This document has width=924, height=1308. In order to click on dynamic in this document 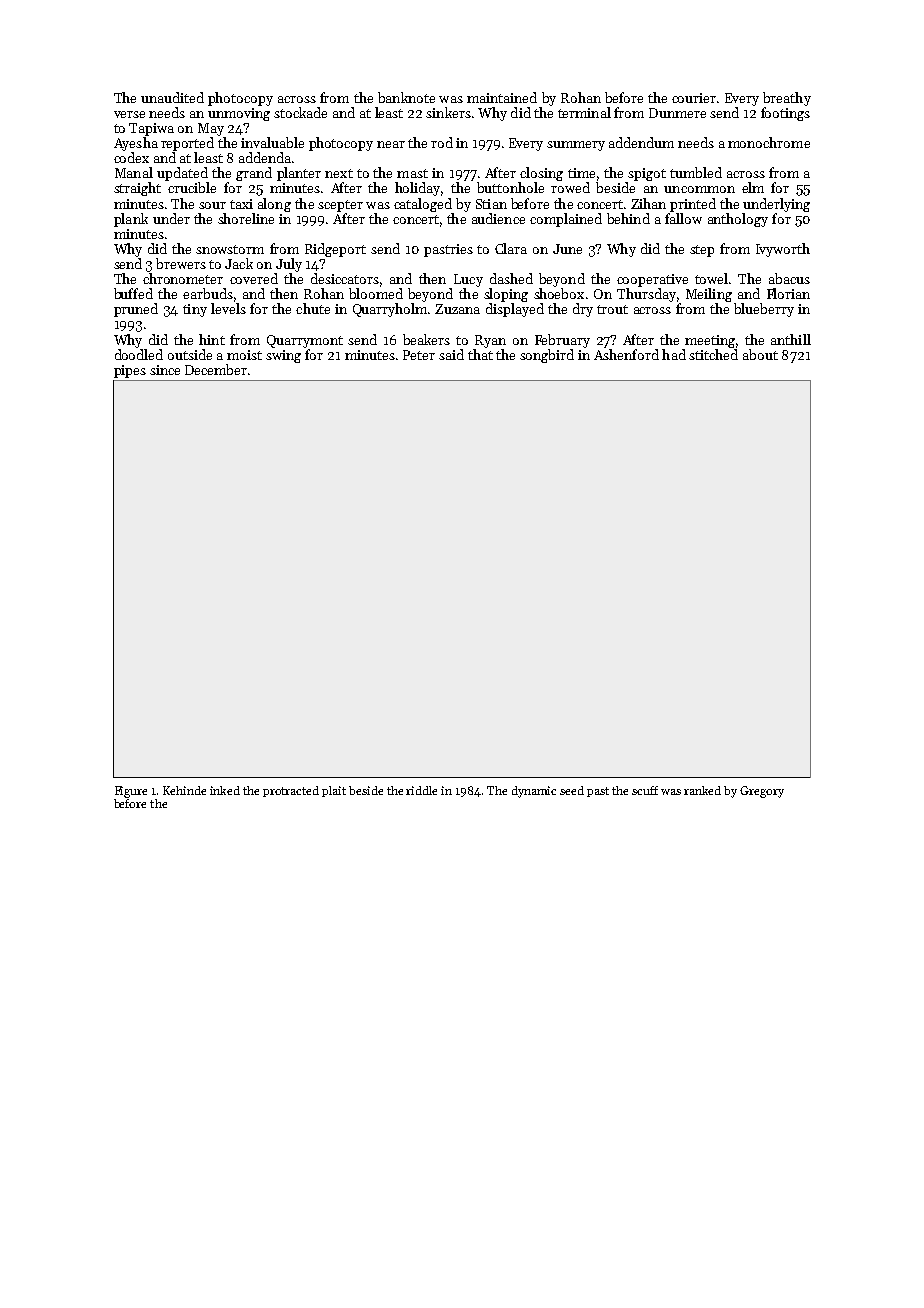, I will do `click(534, 792)`.
